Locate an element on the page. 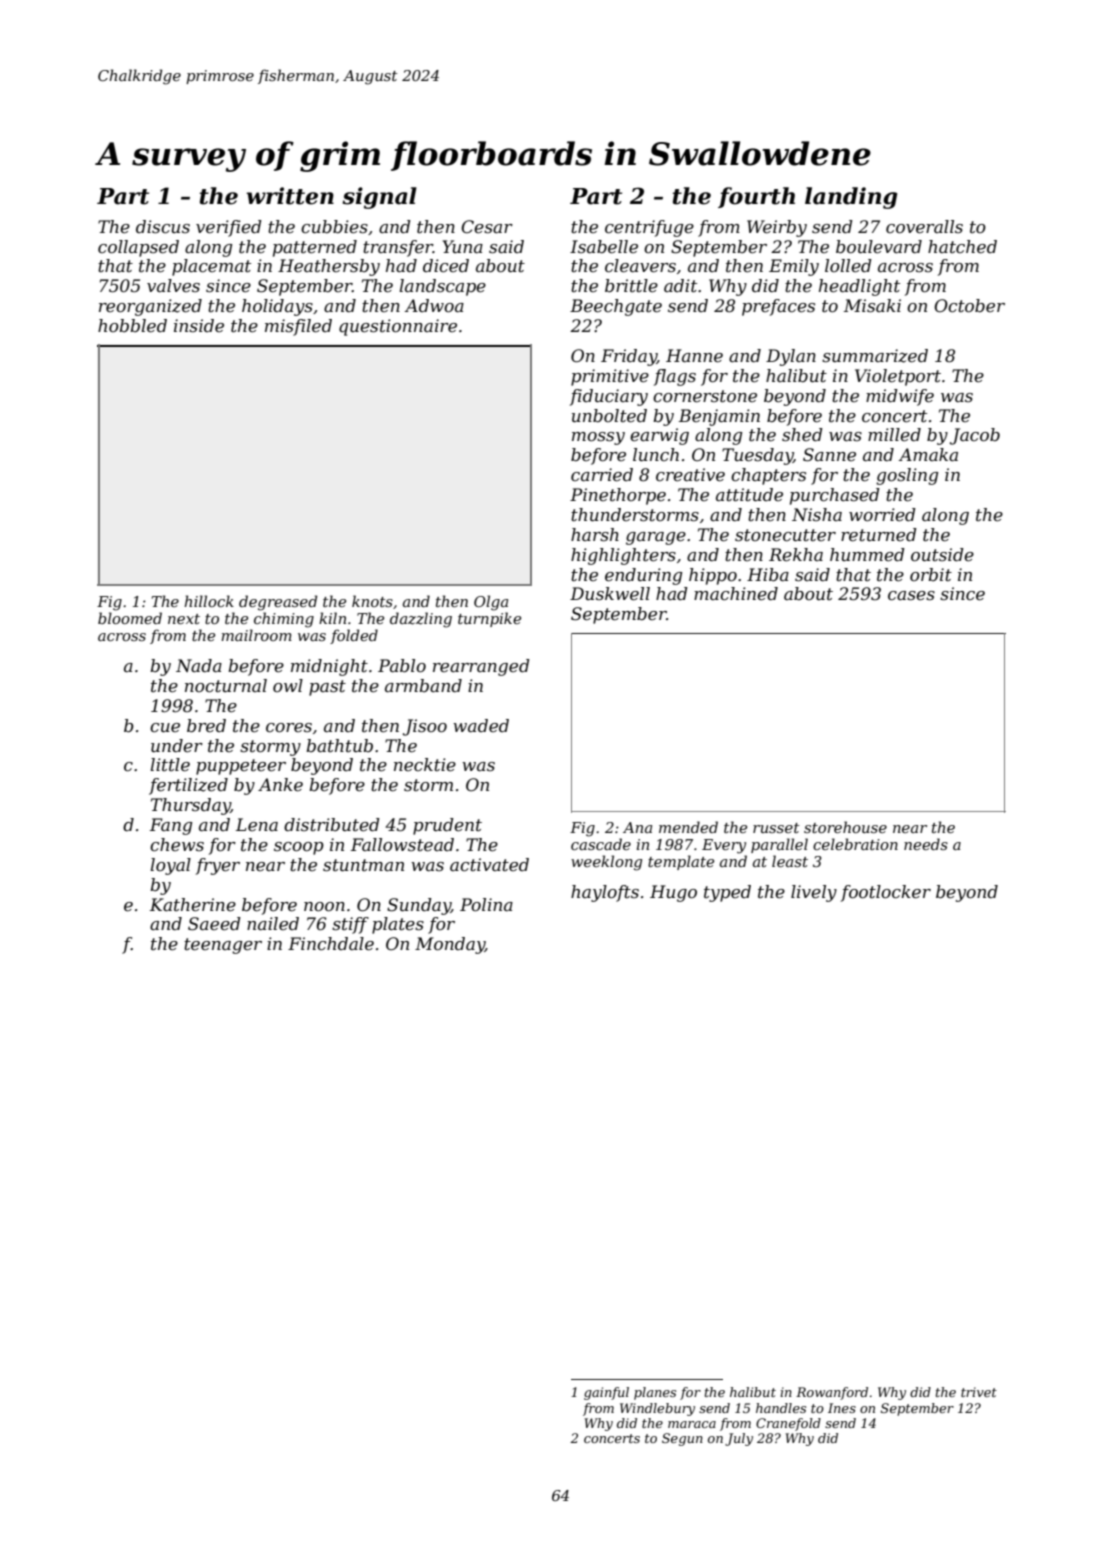 Image resolution: width=1103 pixels, height=1560 pixels. July is located at coordinates (739, 1439).
